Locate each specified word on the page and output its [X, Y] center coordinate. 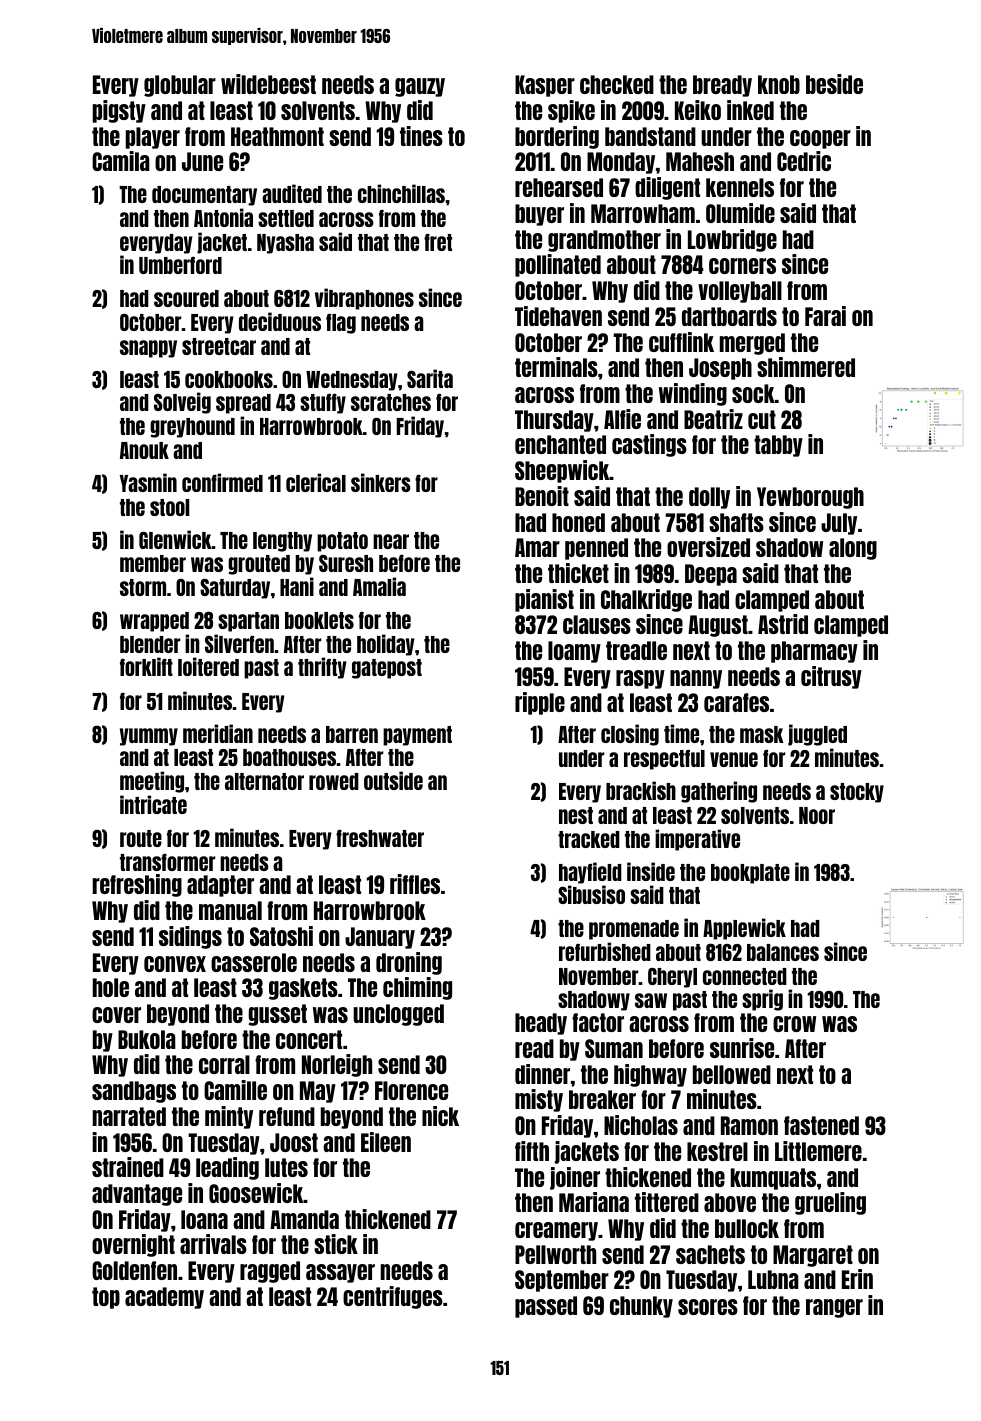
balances [783, 952]
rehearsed [559, 187]
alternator [264, 781]
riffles [415, 884]
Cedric [804, 161]
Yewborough [810, 498]
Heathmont [277, 136]
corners [742, 266]
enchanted [560, 444]
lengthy [282, 542]
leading [227, 1168]
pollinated [558, 265]
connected [745, 976]
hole [111, 987]
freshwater [380, 838]
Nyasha [285, 244]
